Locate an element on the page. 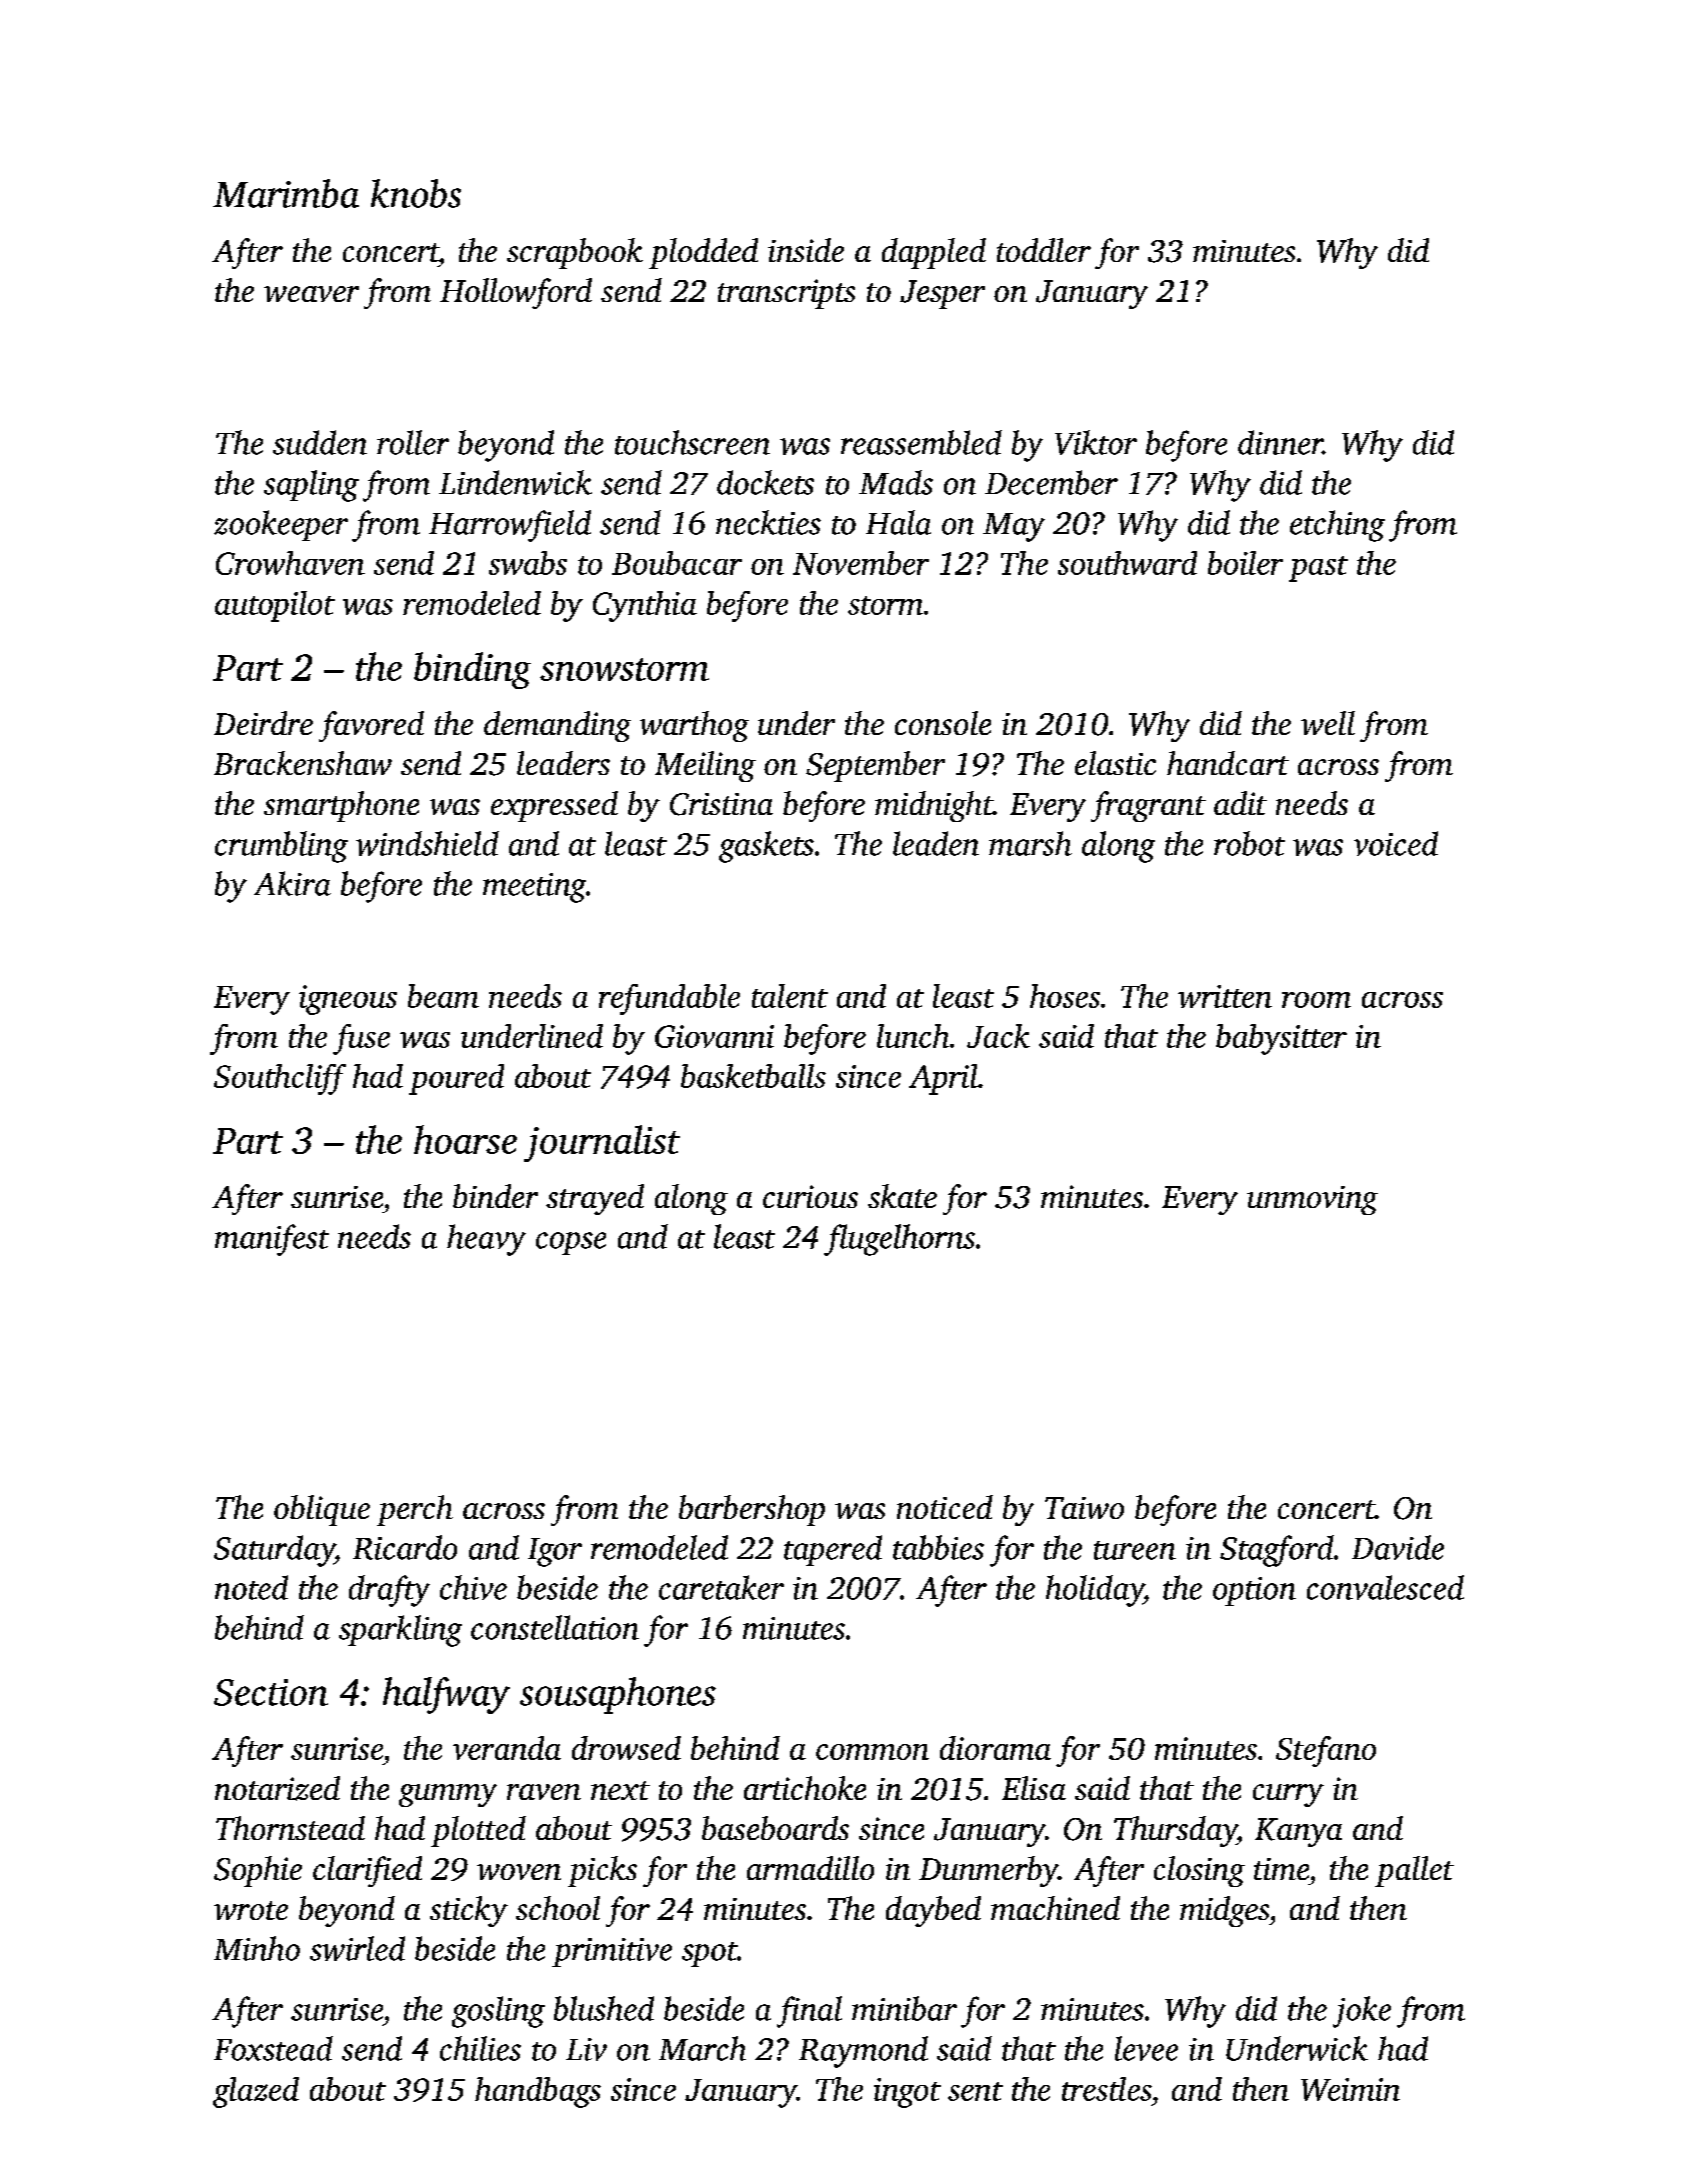  robot is located at coordinates (1249, 843).
